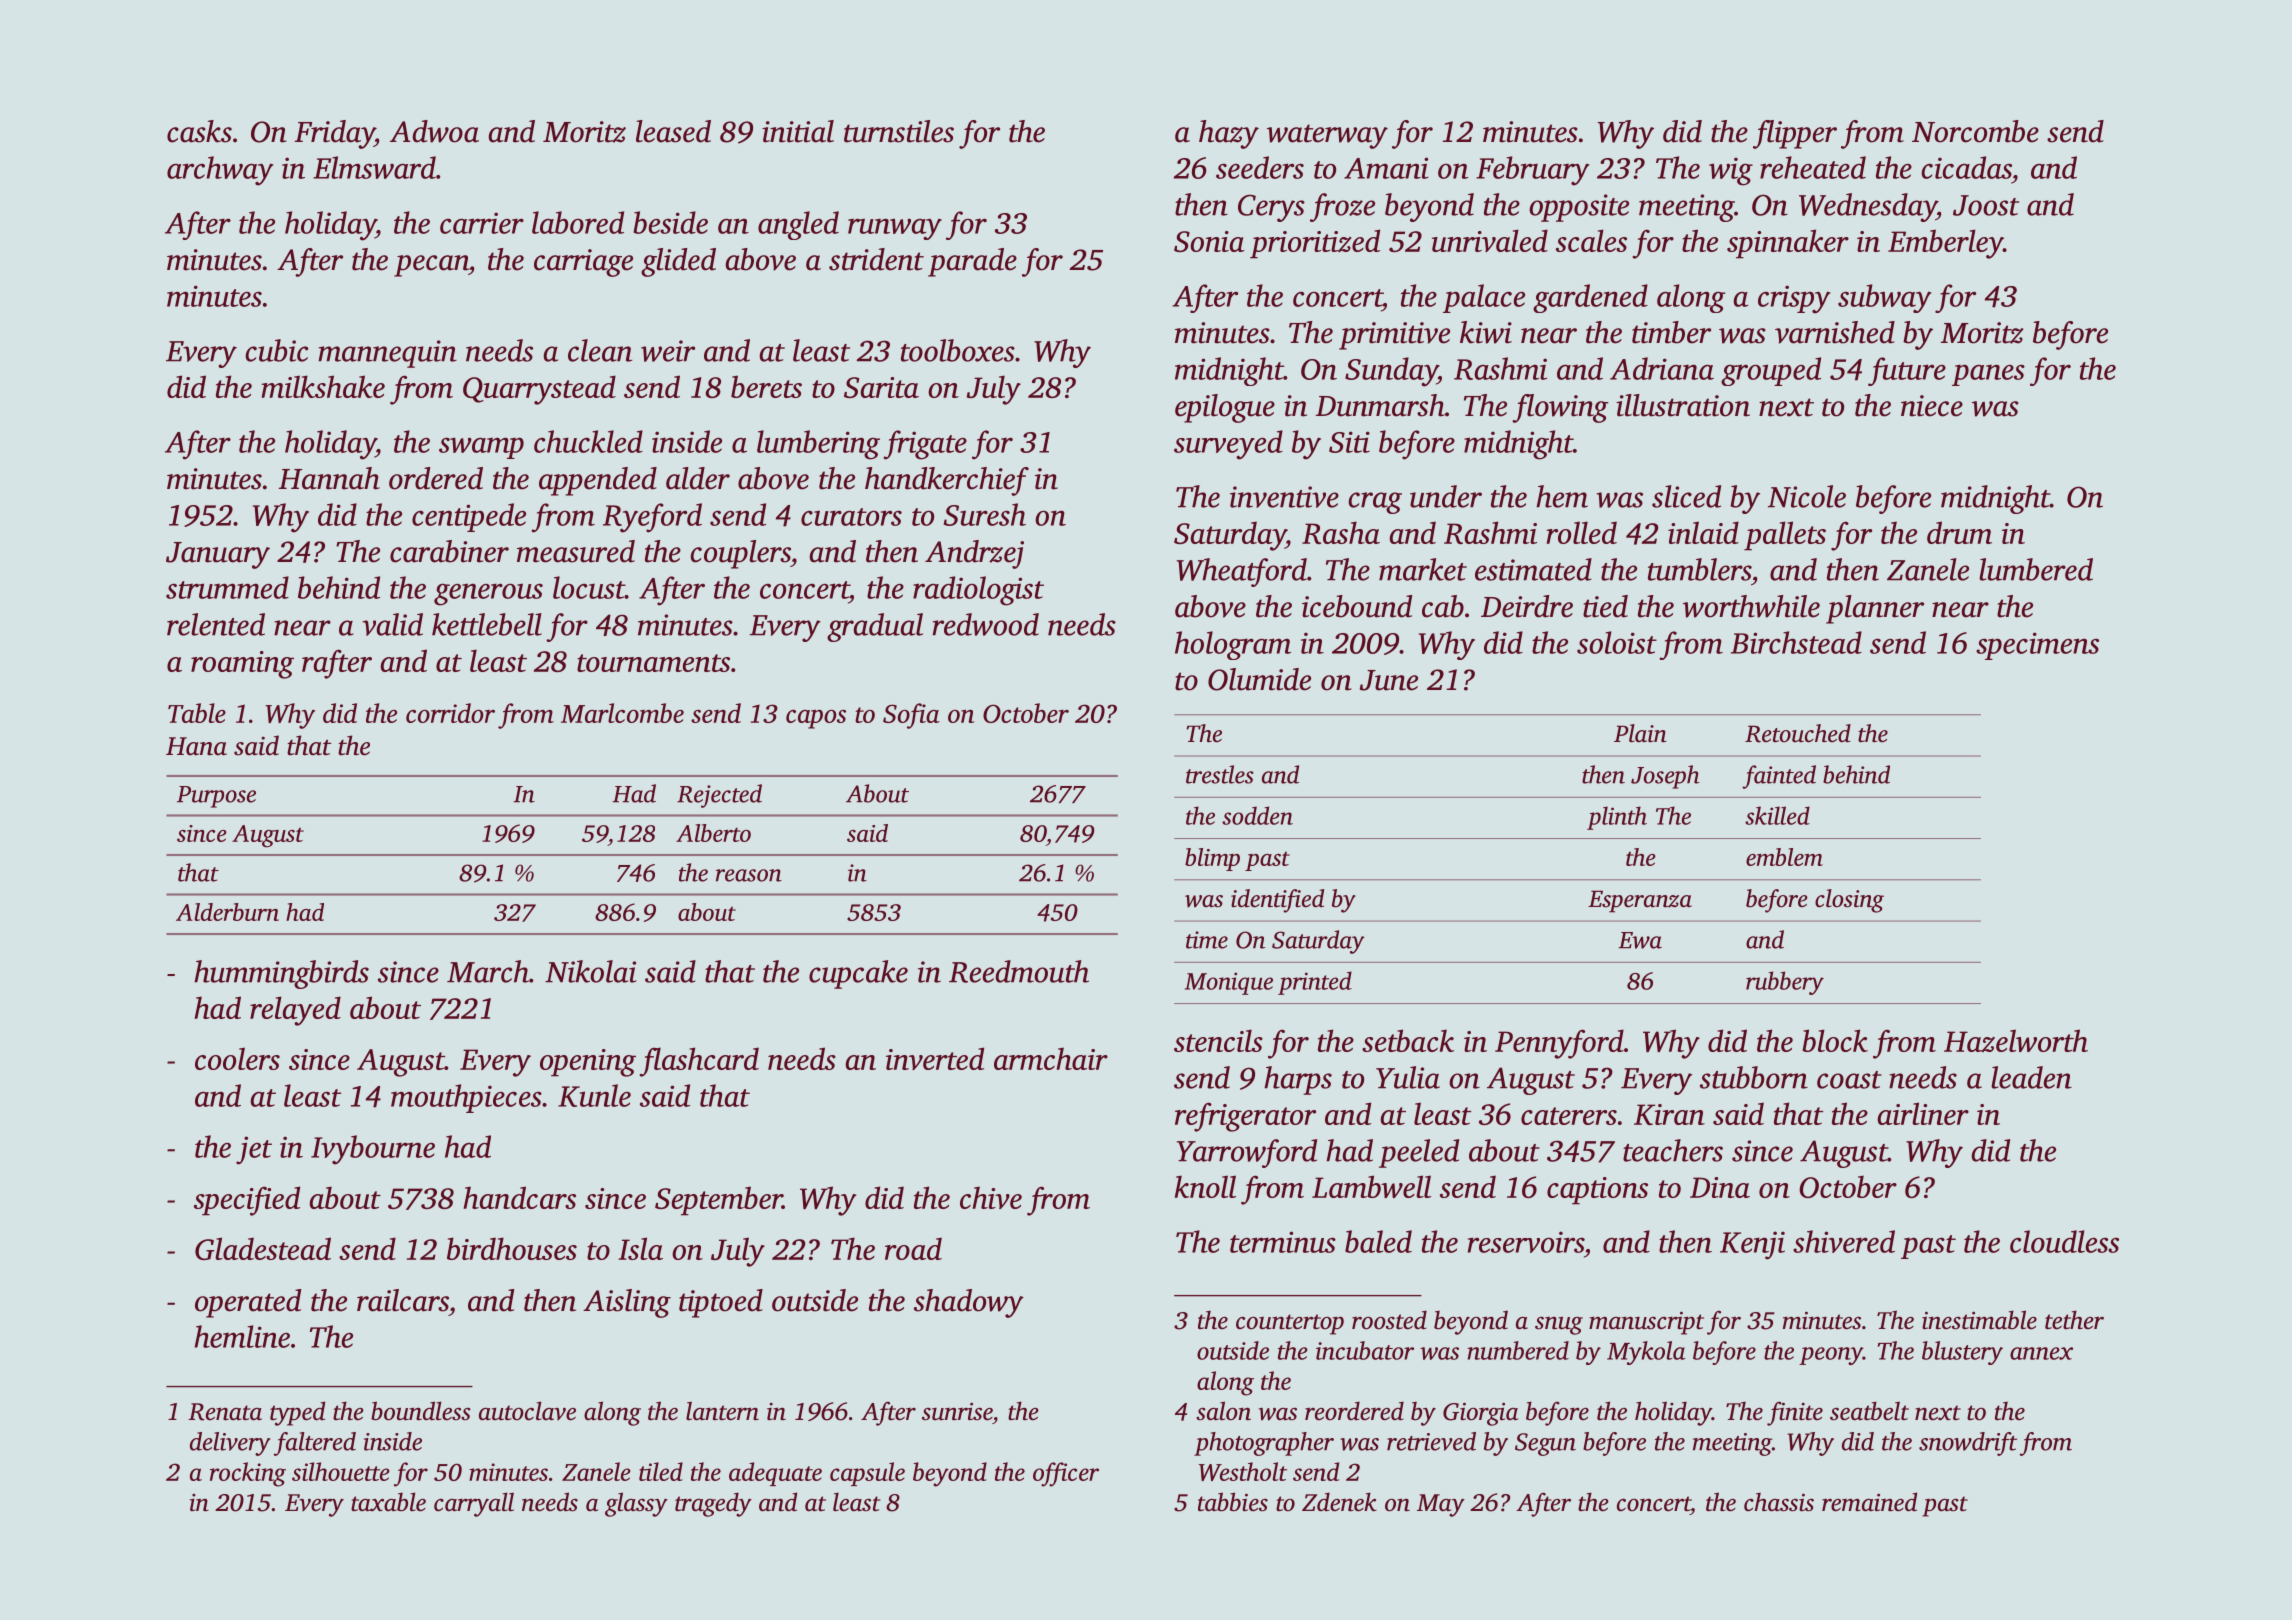 The height and width of the screenshot is (1620, 2292). I want to click on stubborn, so click(1754, 1077).
